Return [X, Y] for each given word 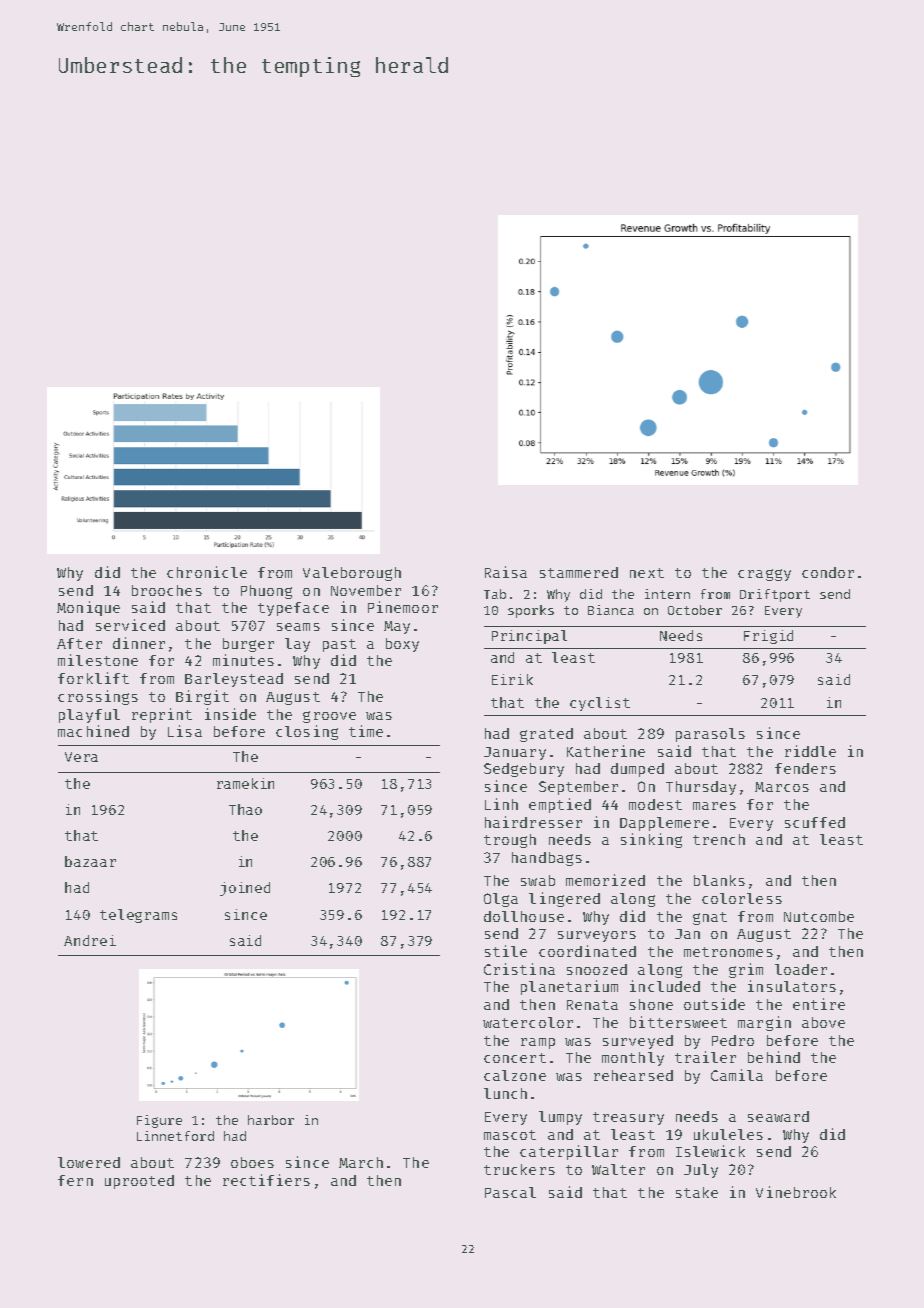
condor [828, 572]
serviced [130, 625]
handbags [547, 859]
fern [75, 1180]
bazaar [90, 861]
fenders [805, 768]
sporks [531, 611]
